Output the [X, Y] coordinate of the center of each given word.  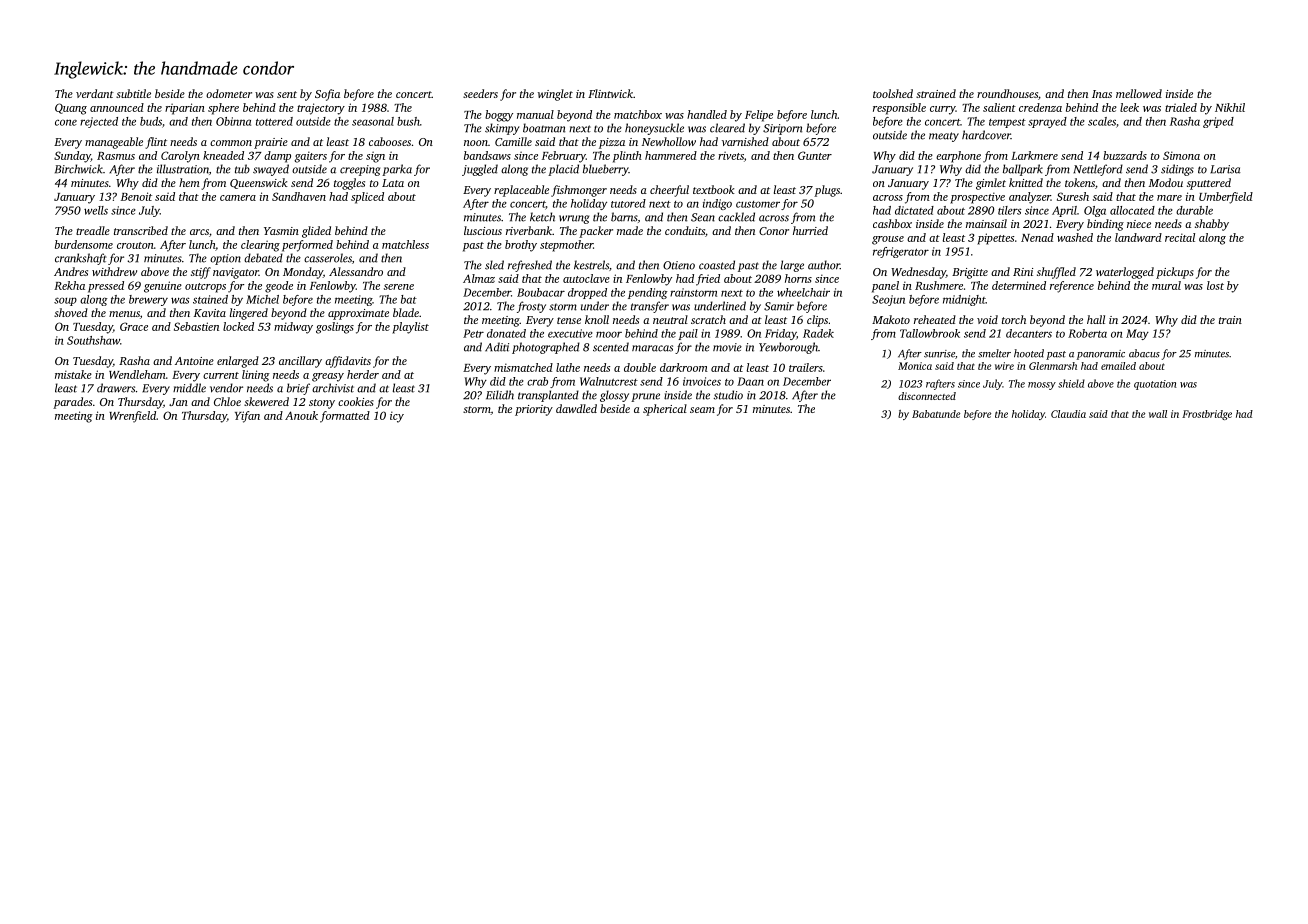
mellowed [1139, 93]
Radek [818, 333]
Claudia [1068, 414]
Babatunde [936, 414]
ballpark [1023, 170]
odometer [229, 93]
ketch [542, 217]
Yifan [247, 417]
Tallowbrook [930, 333]
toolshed [893, 93]
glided [316, 232]
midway [293, 328]
